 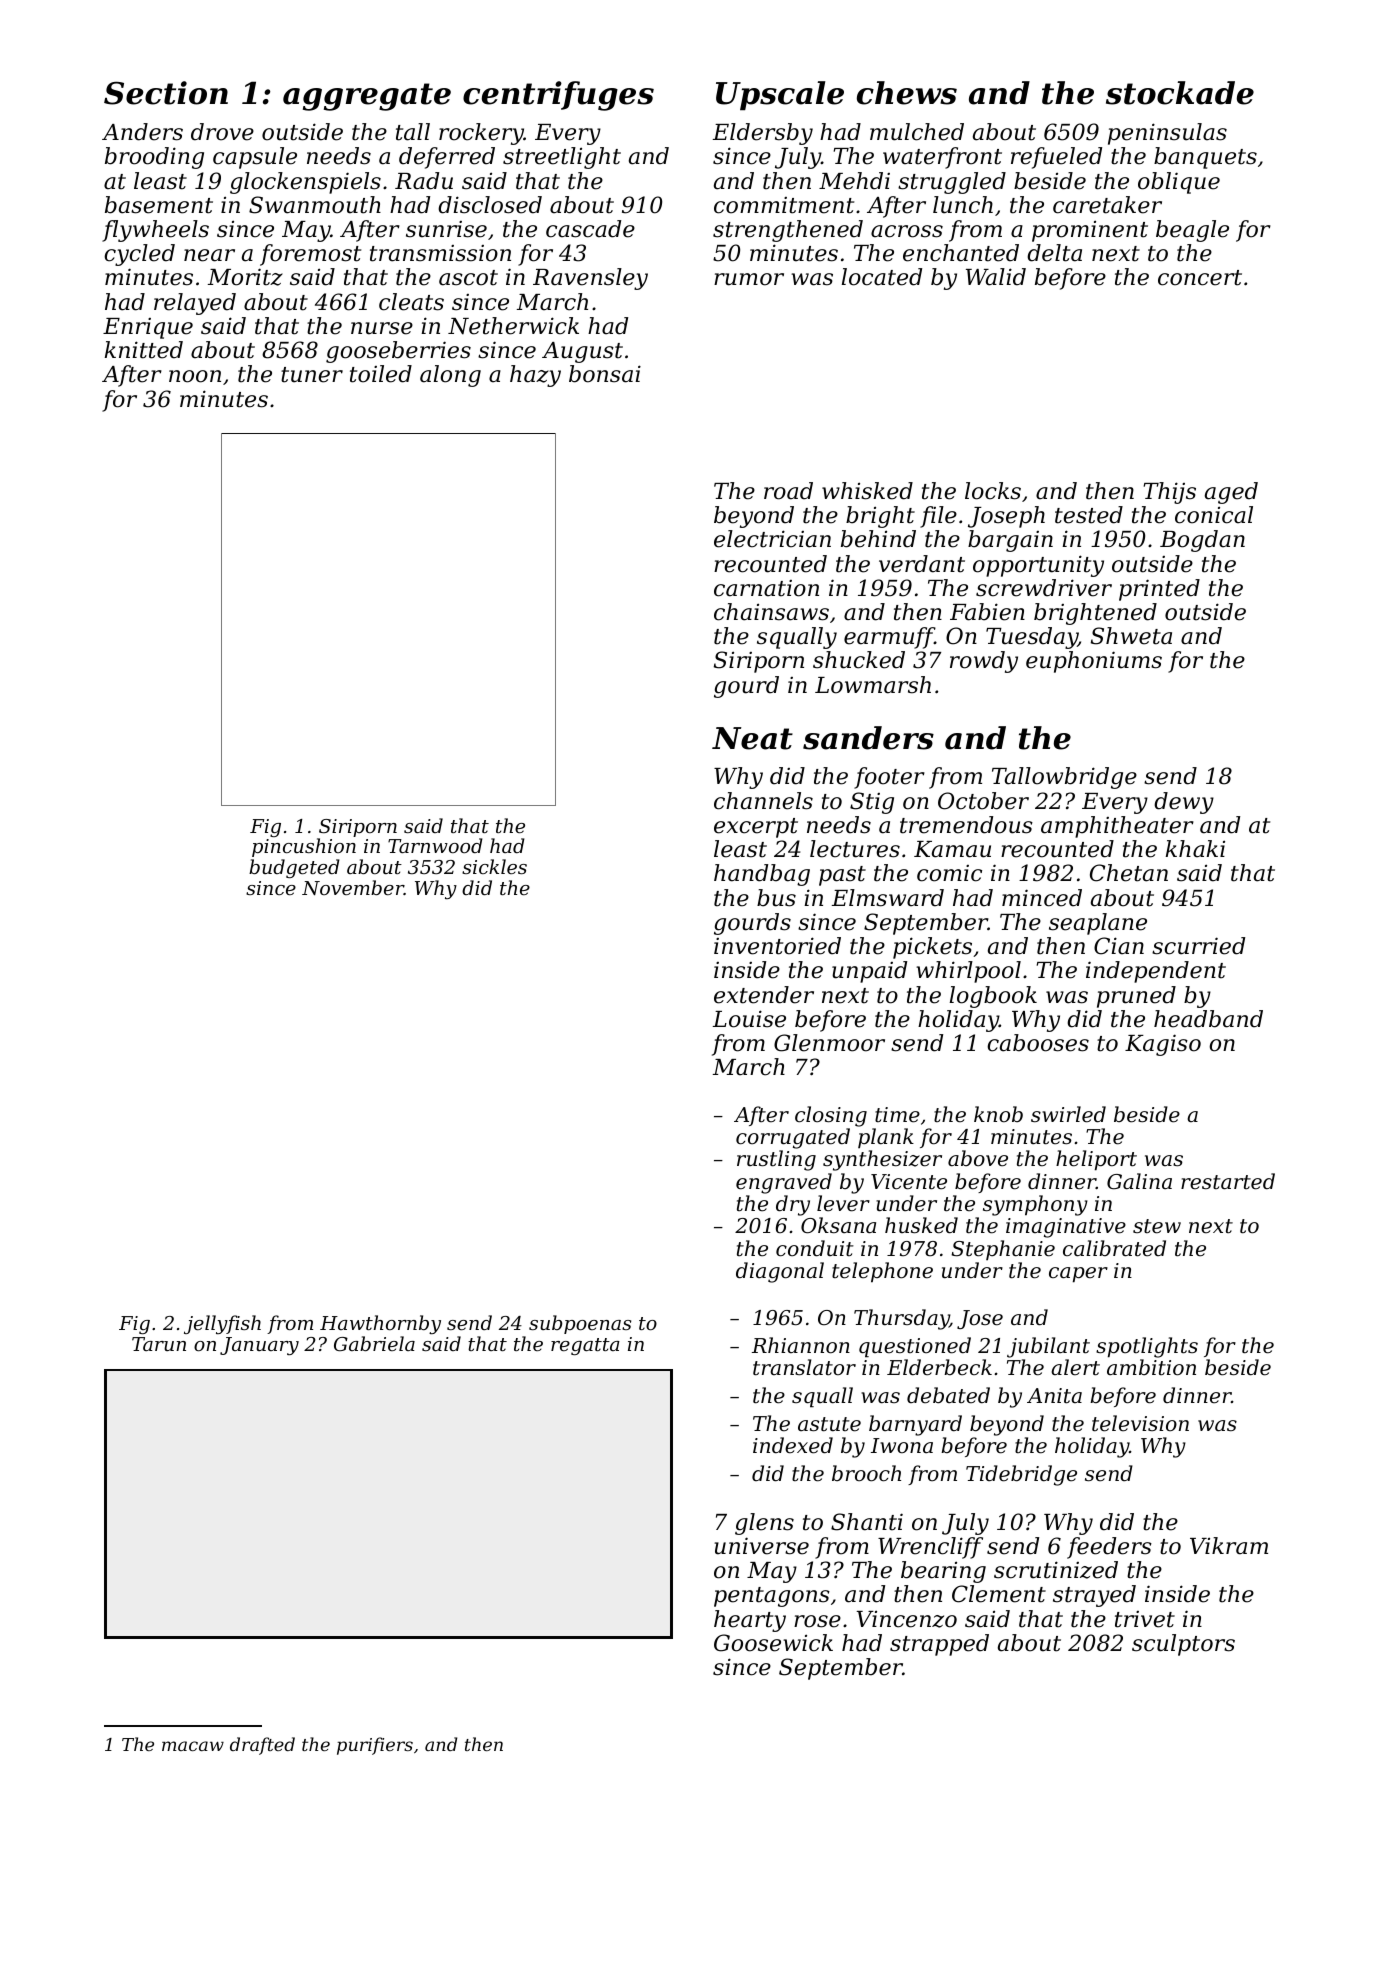 What do you see at coordinates (159, 1344) in the screenshot?
I see `Tarun` at bounding box center [159, 1344].
